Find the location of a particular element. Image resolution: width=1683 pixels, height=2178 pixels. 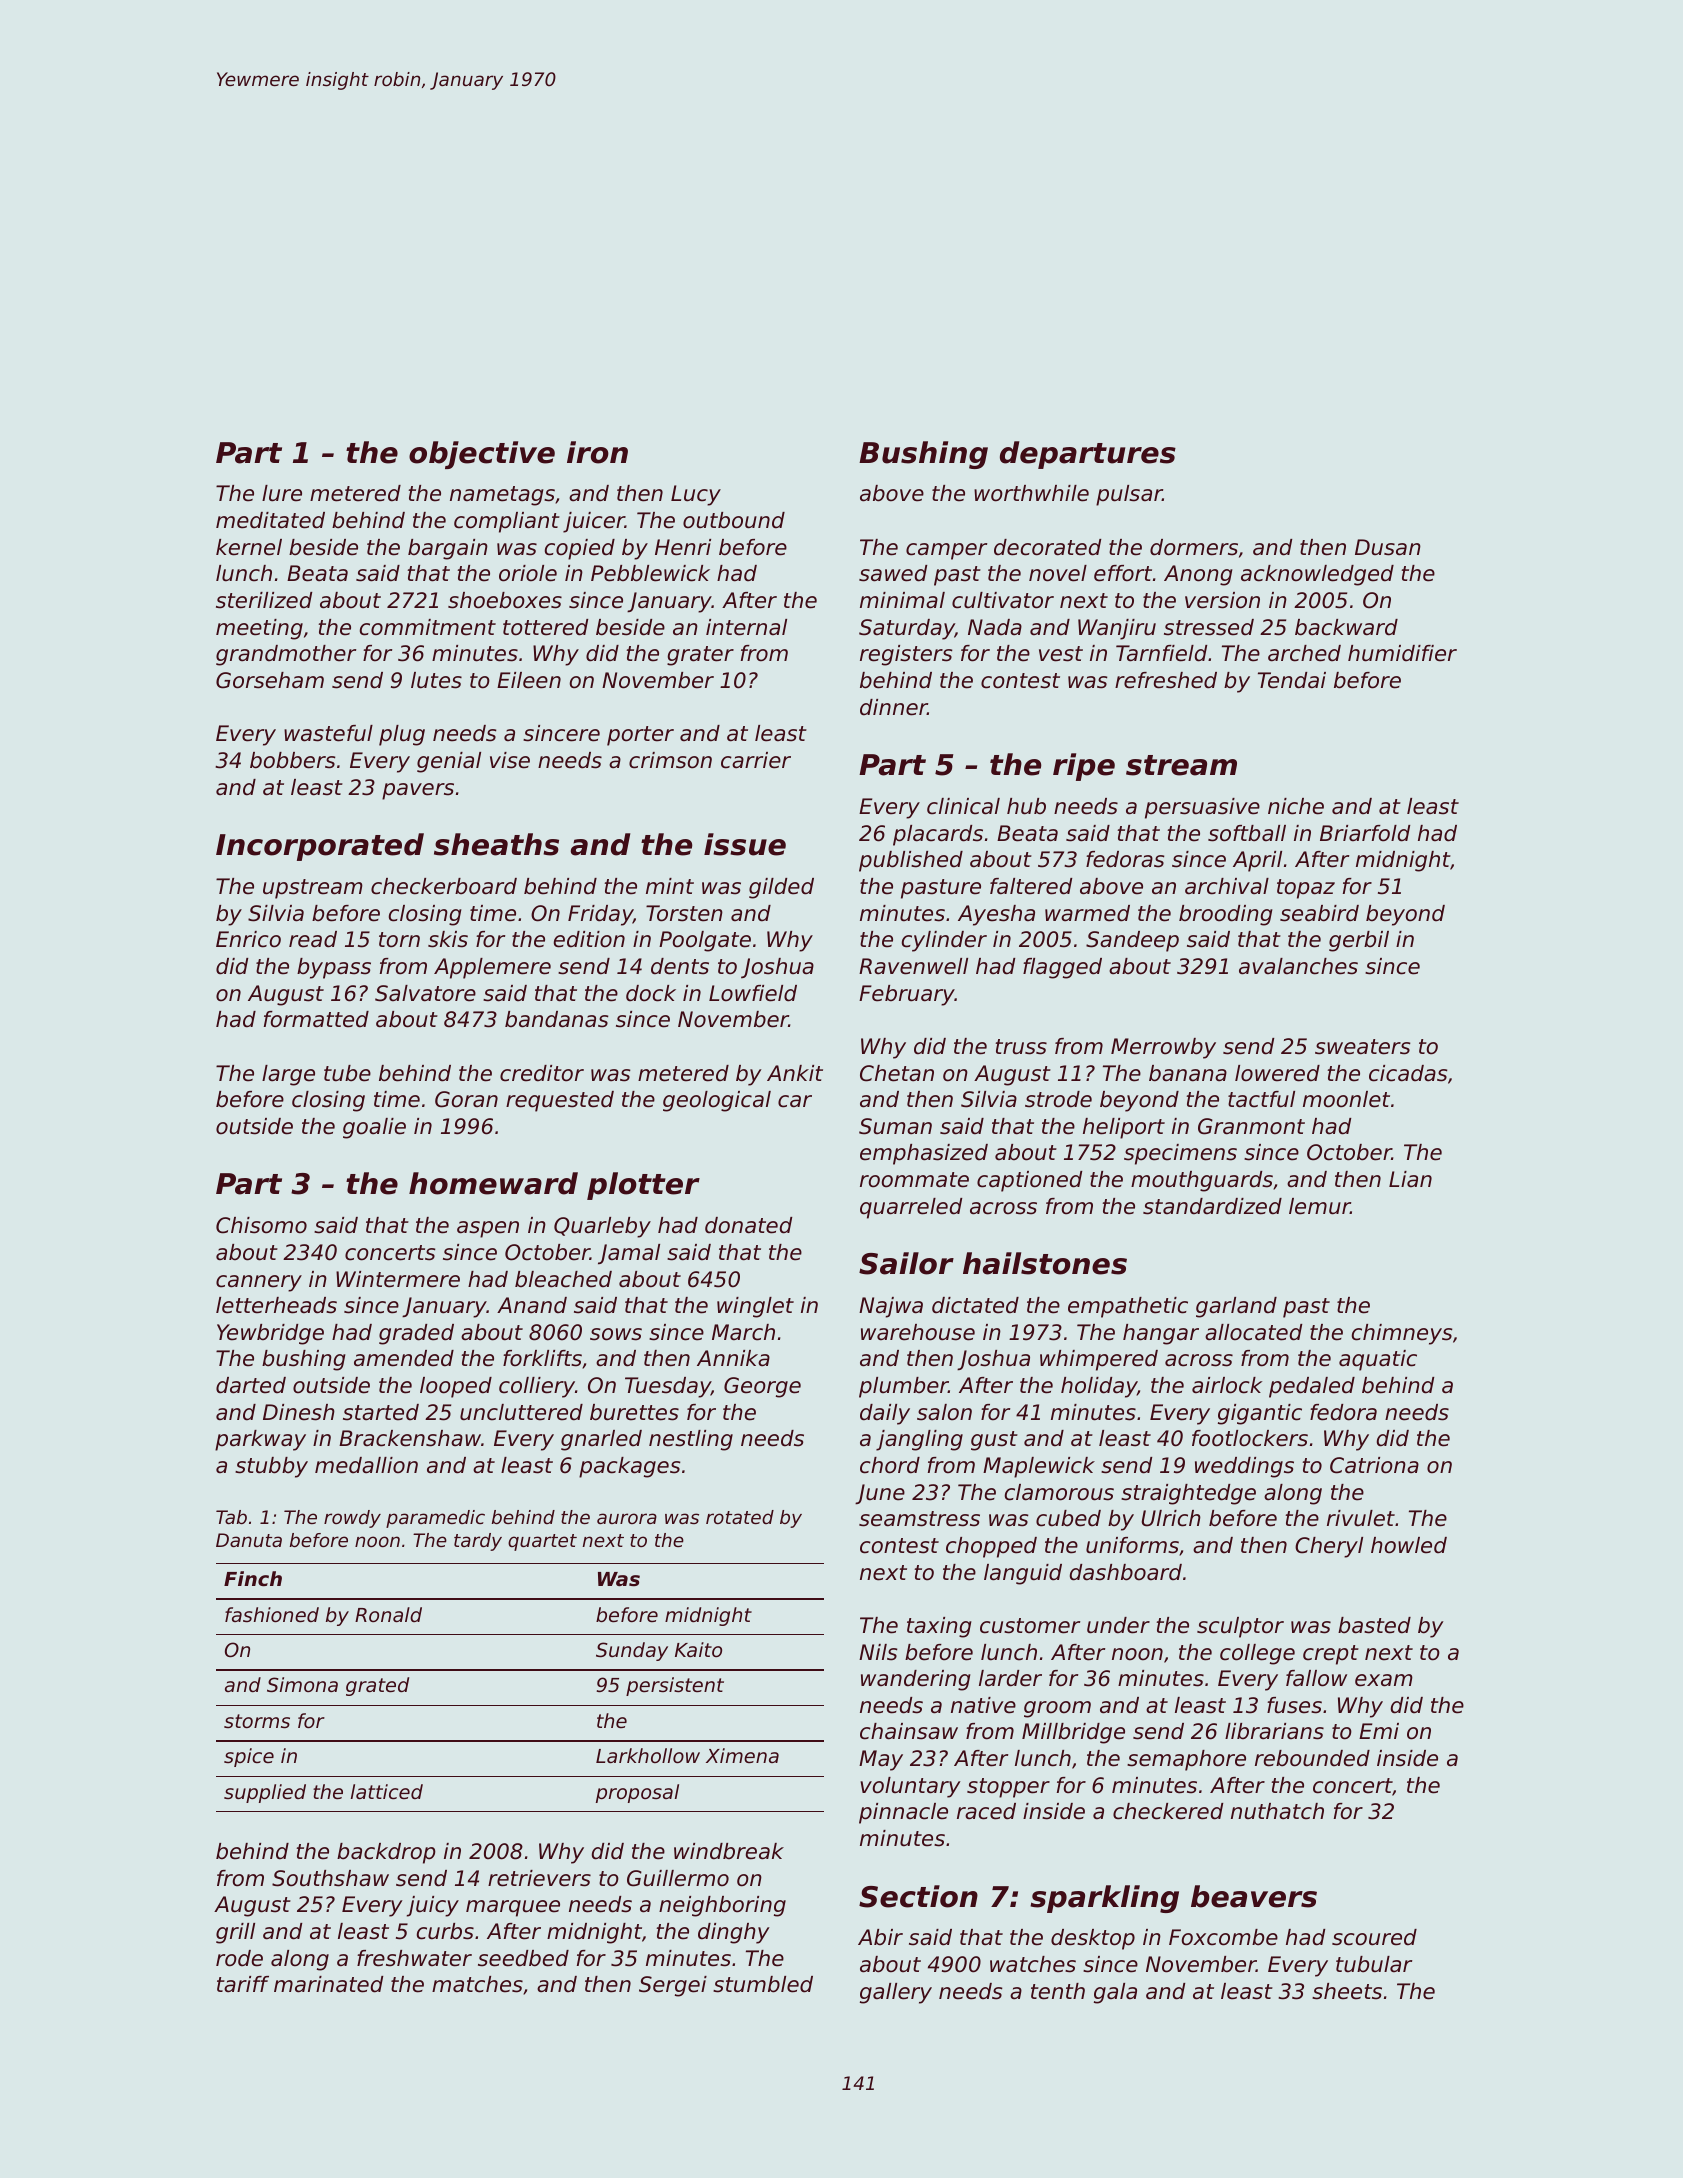

librarians is located at coordinates (1274, 1731).
